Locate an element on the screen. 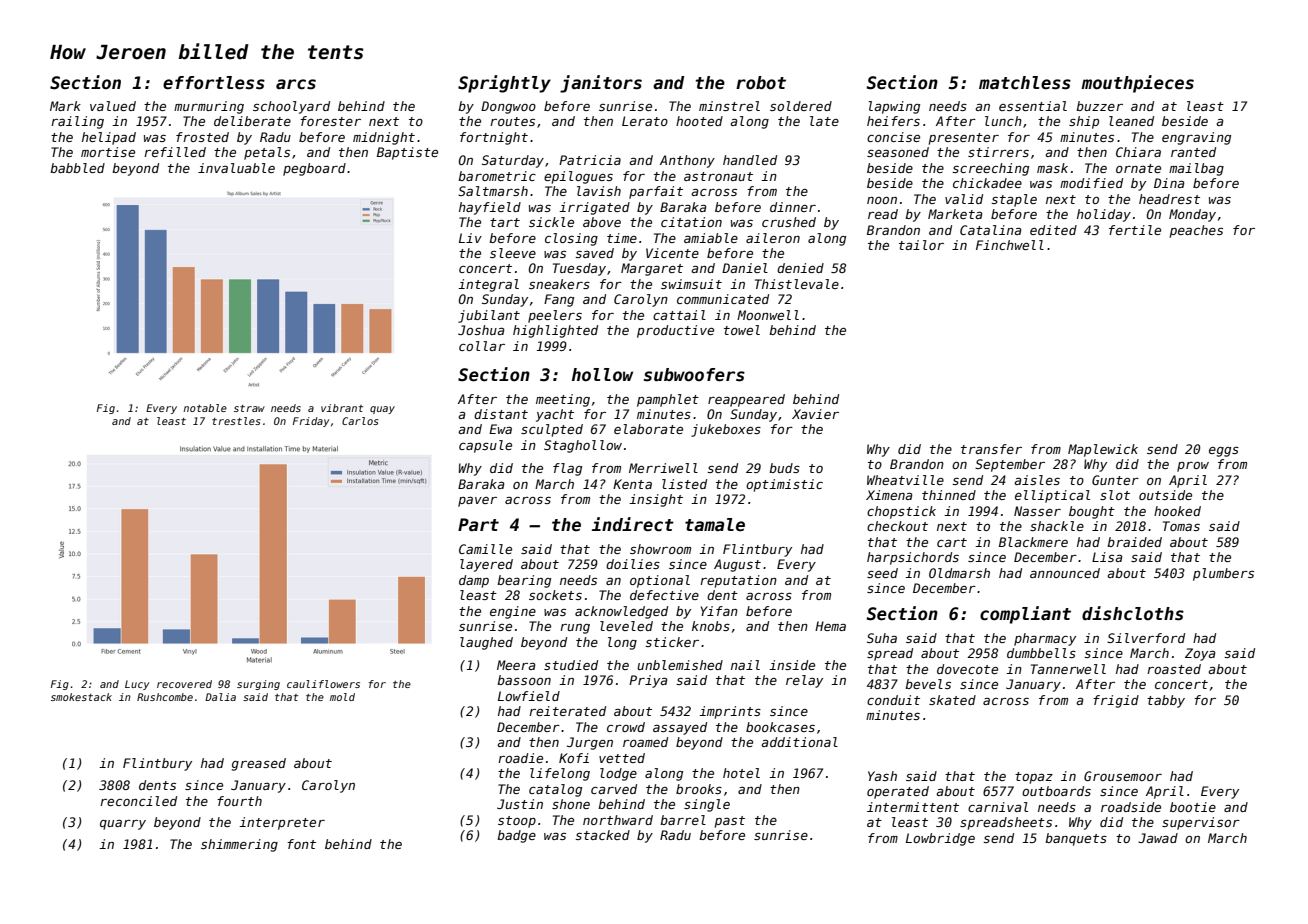  Baptiste is located at coordinates (407, 153).
